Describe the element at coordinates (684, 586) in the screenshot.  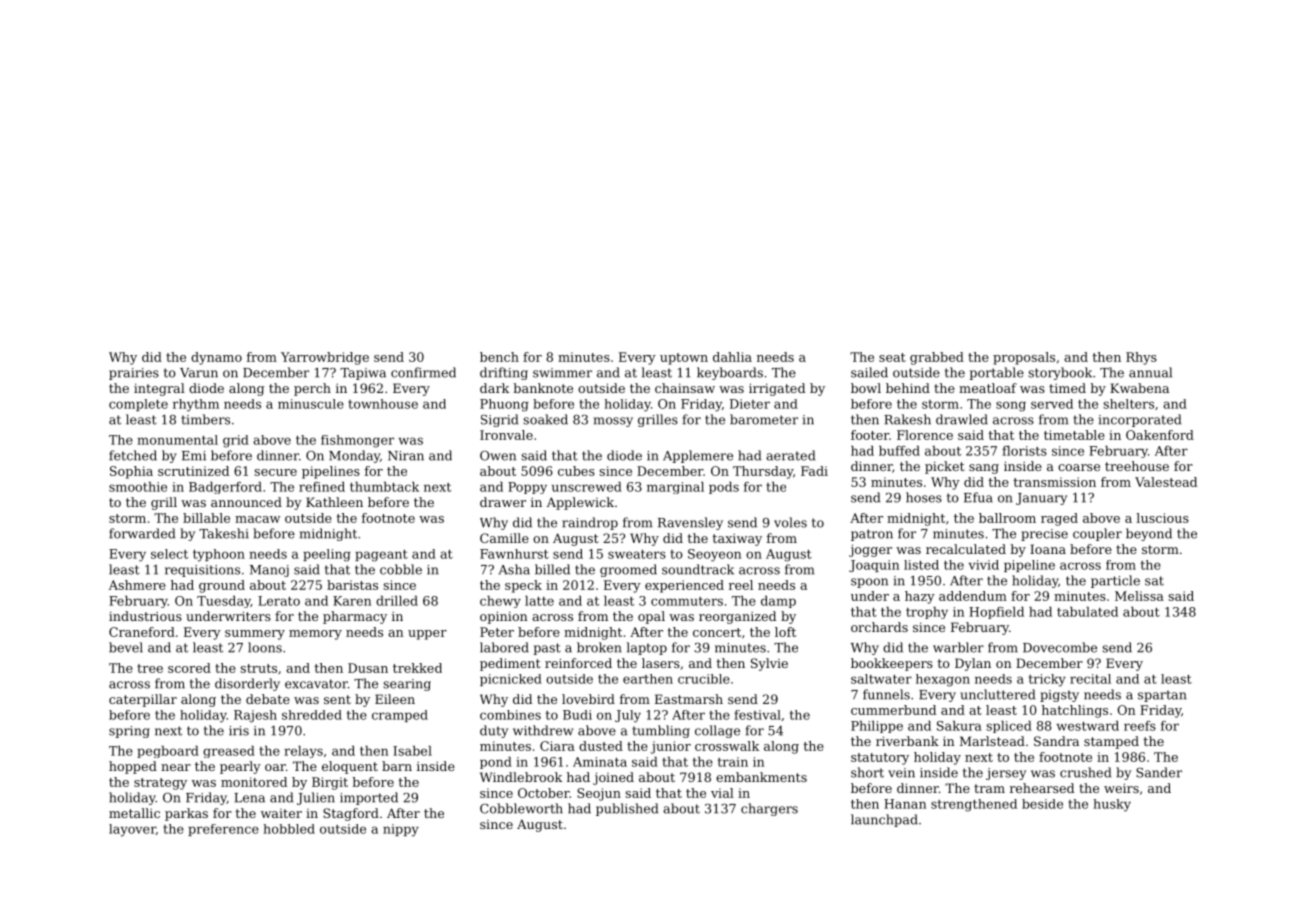
I see `experienced` at that location.
